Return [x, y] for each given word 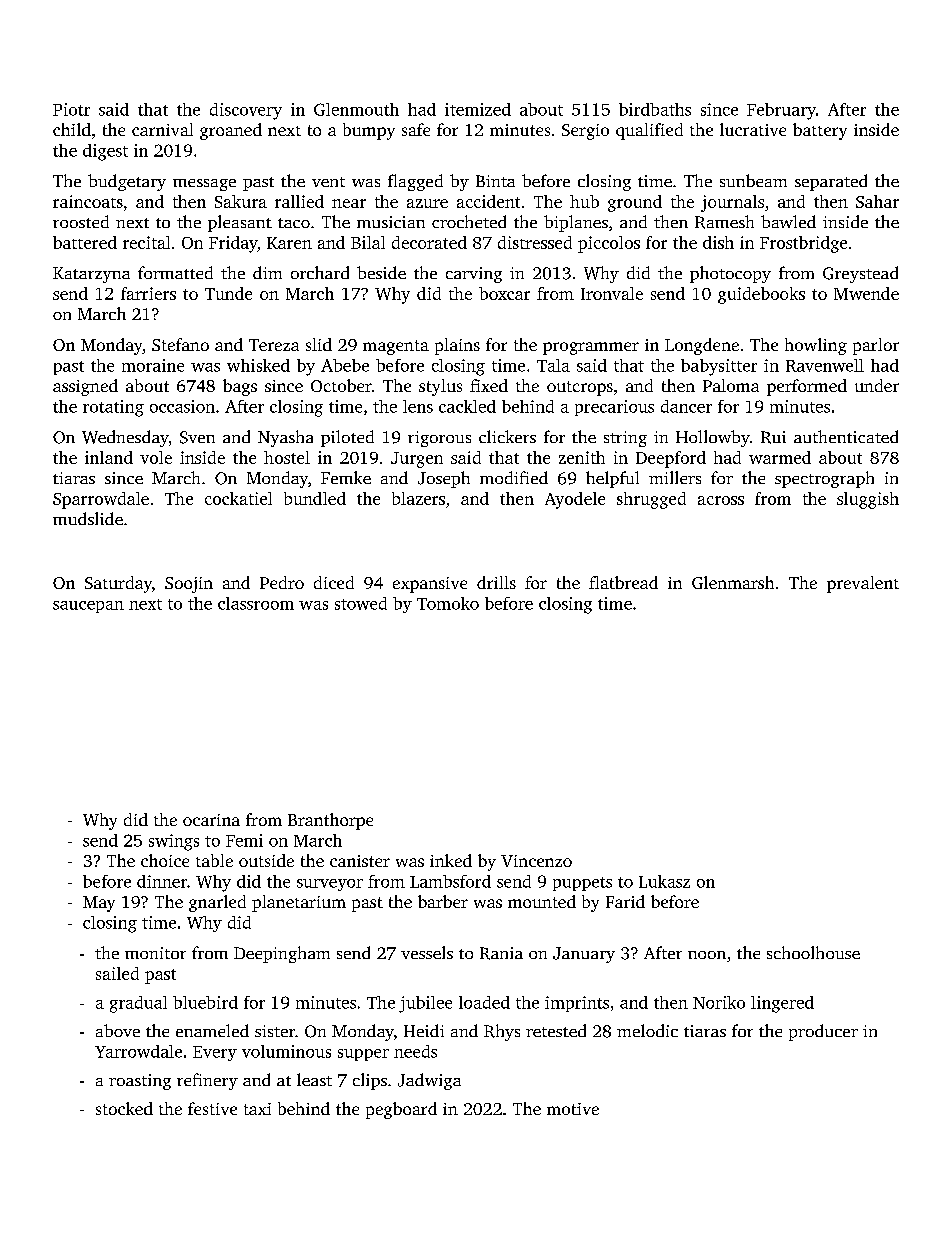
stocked [124, 1108]
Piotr [71, 109]
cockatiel [238, 498]
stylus [440, 387]
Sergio [585, 132]
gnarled [217, 903]
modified [514, 477]
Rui [773, 437]
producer [823, 1032]
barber [443, 901]
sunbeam [753, 180]
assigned [85, 387]
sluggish [868, 500]
